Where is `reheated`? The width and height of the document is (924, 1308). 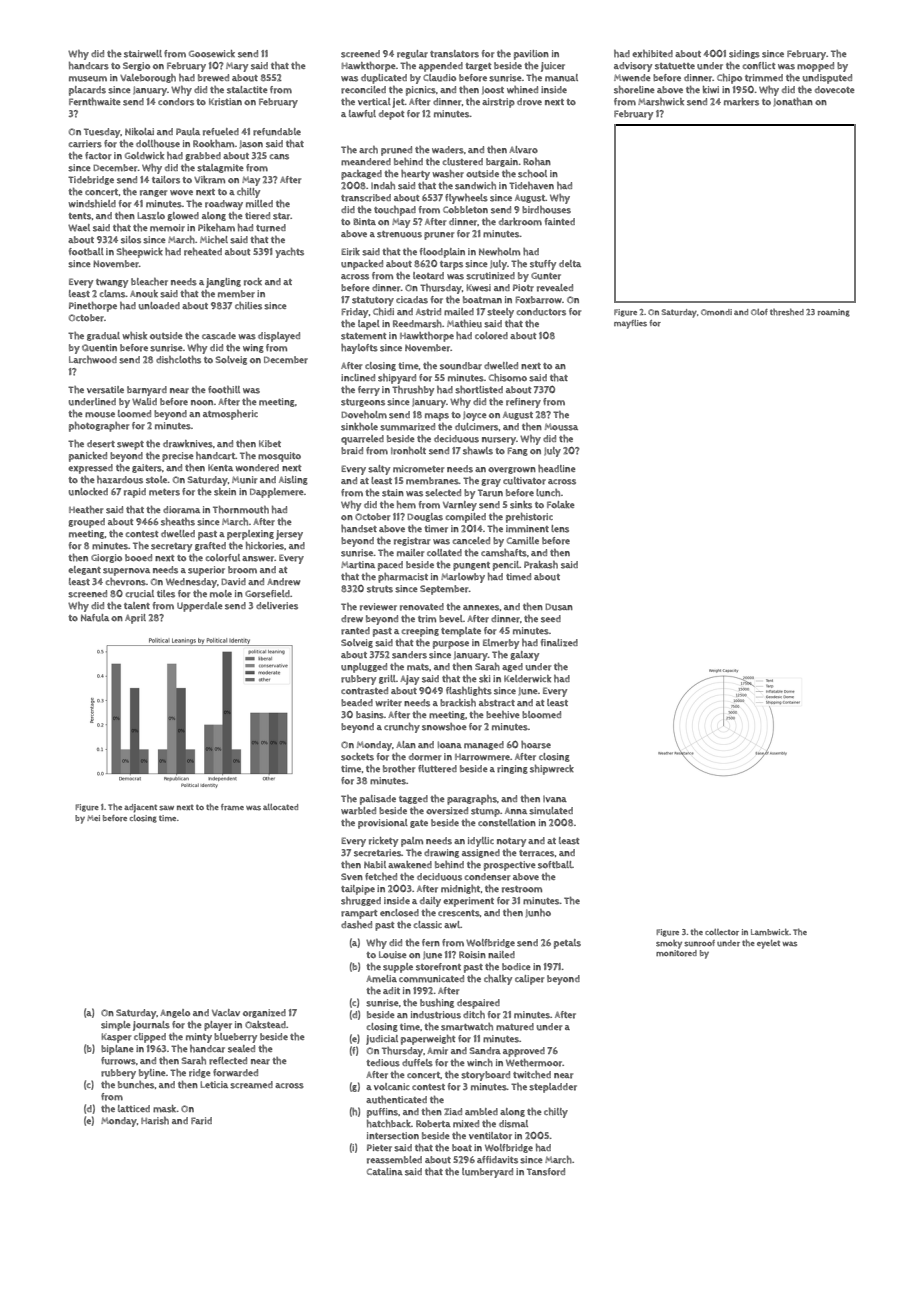
reheated is located at coordinates (203, 252).
